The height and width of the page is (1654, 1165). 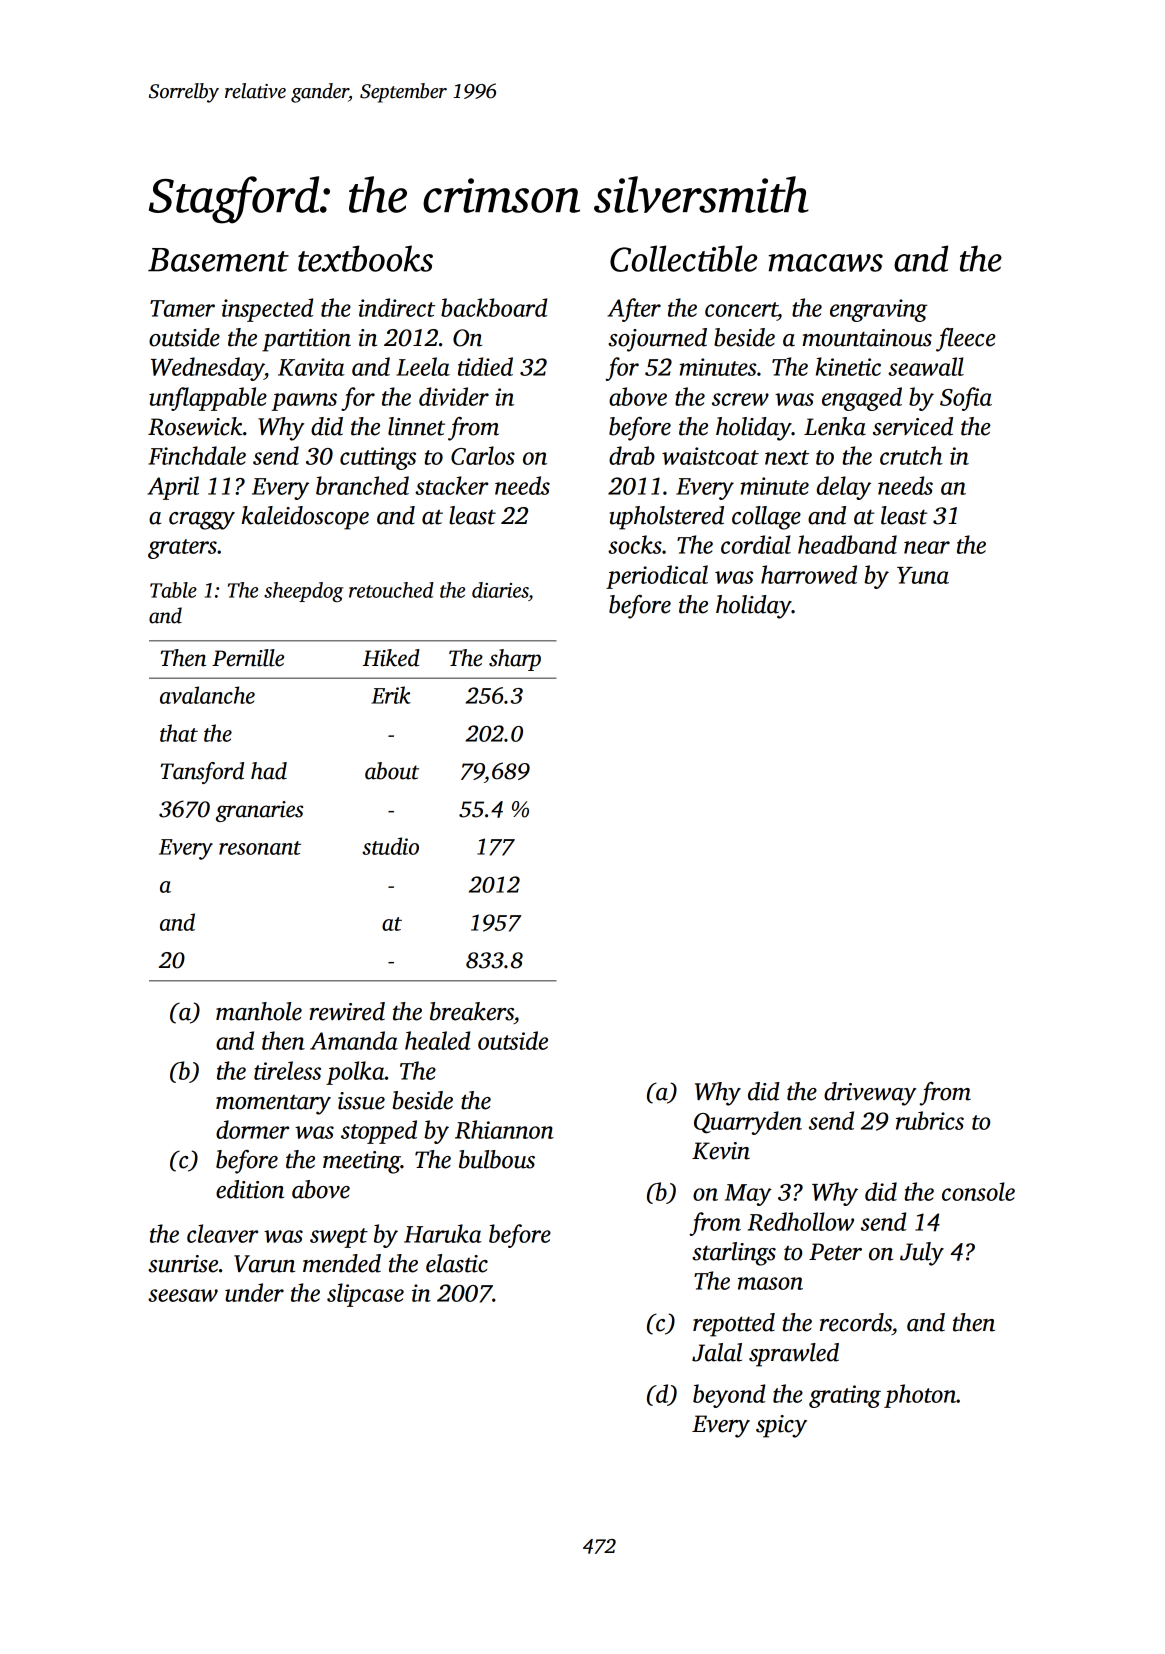 What do you see at coordinates (472, 1011) in the page?
I see `breakers` at bounding box center [472, 1011].
